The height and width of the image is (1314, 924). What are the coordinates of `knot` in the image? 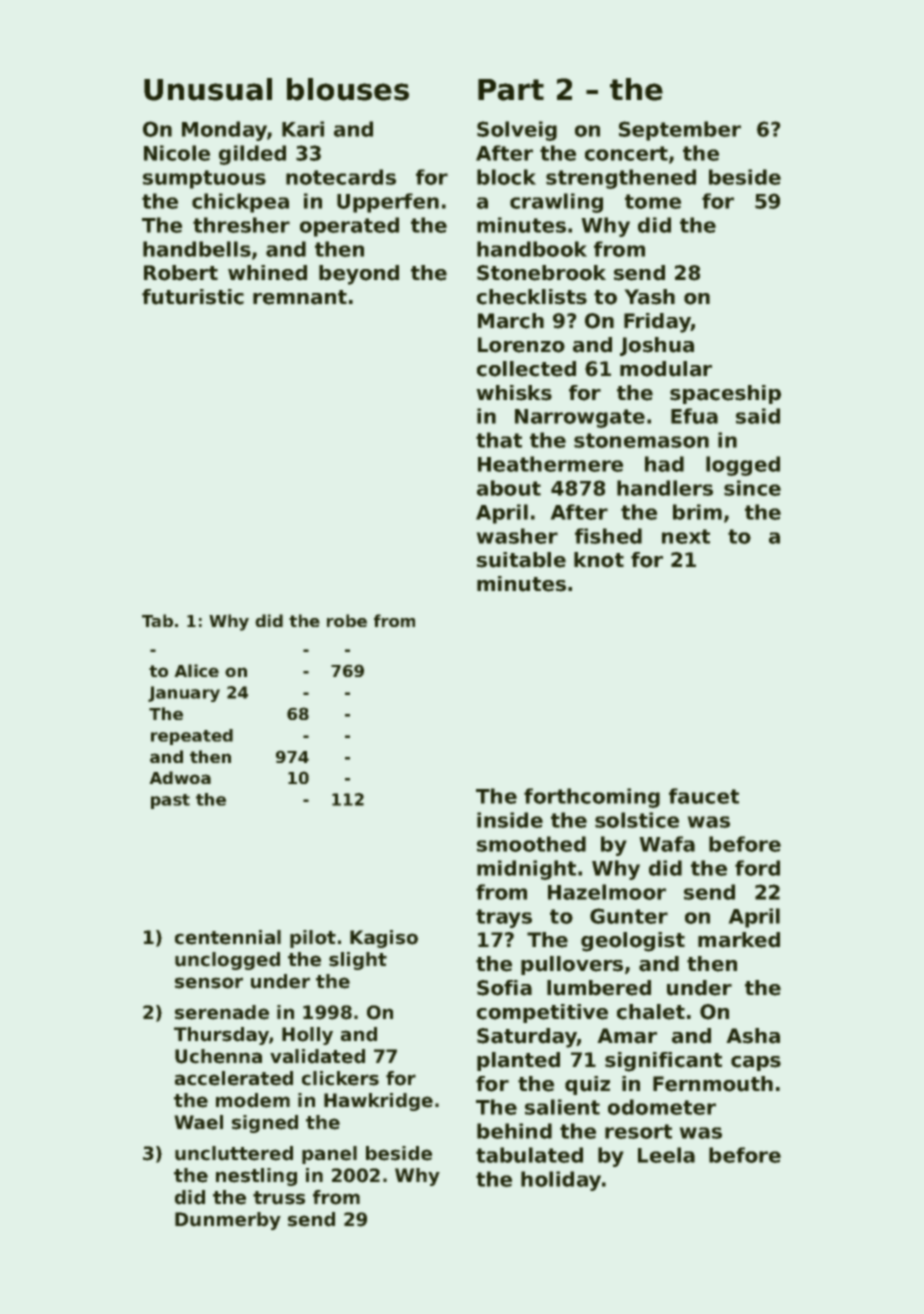 It's located at (599, 560).
